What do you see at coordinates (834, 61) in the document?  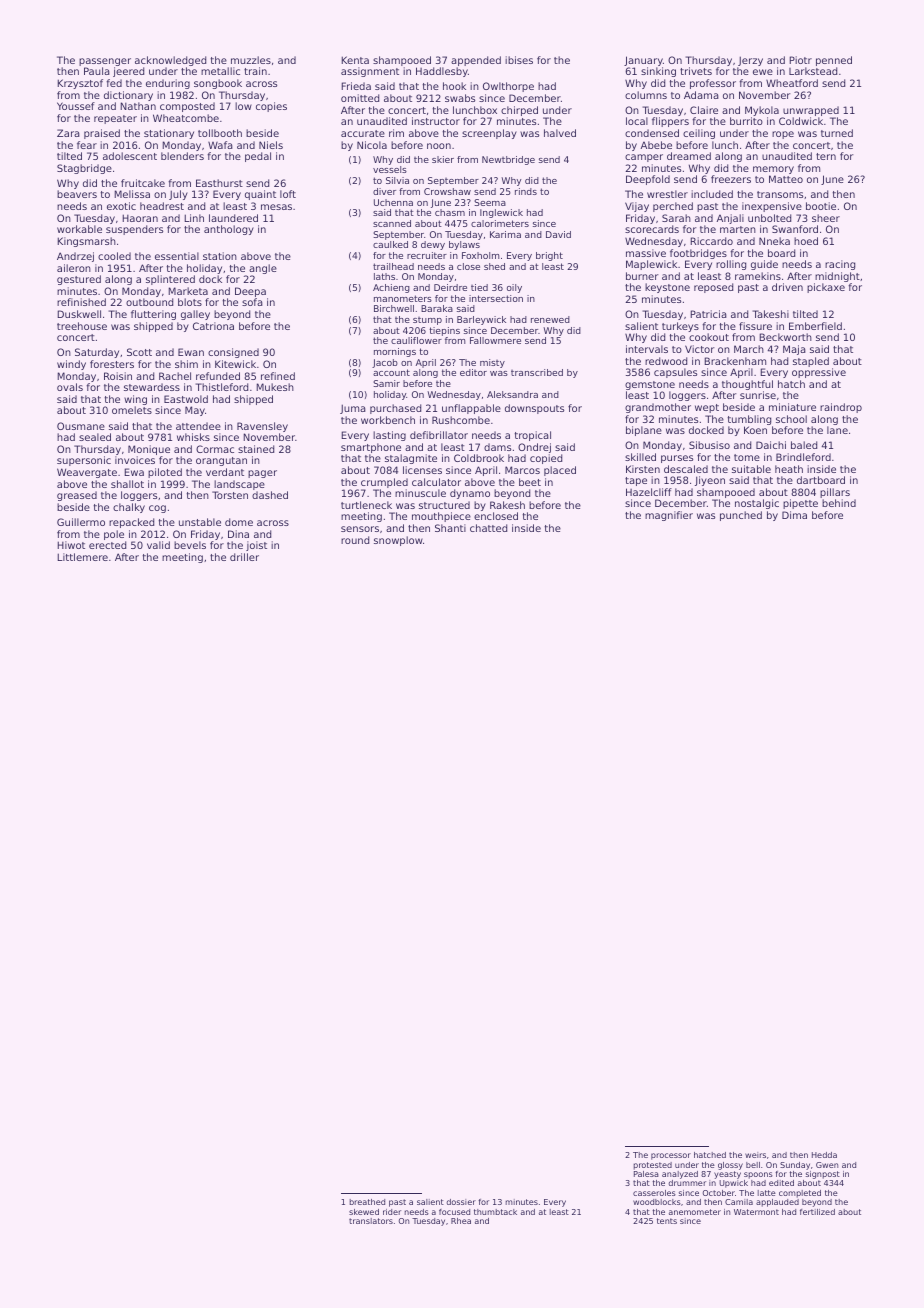 I see `penned` at bounding box center [834, 61].
